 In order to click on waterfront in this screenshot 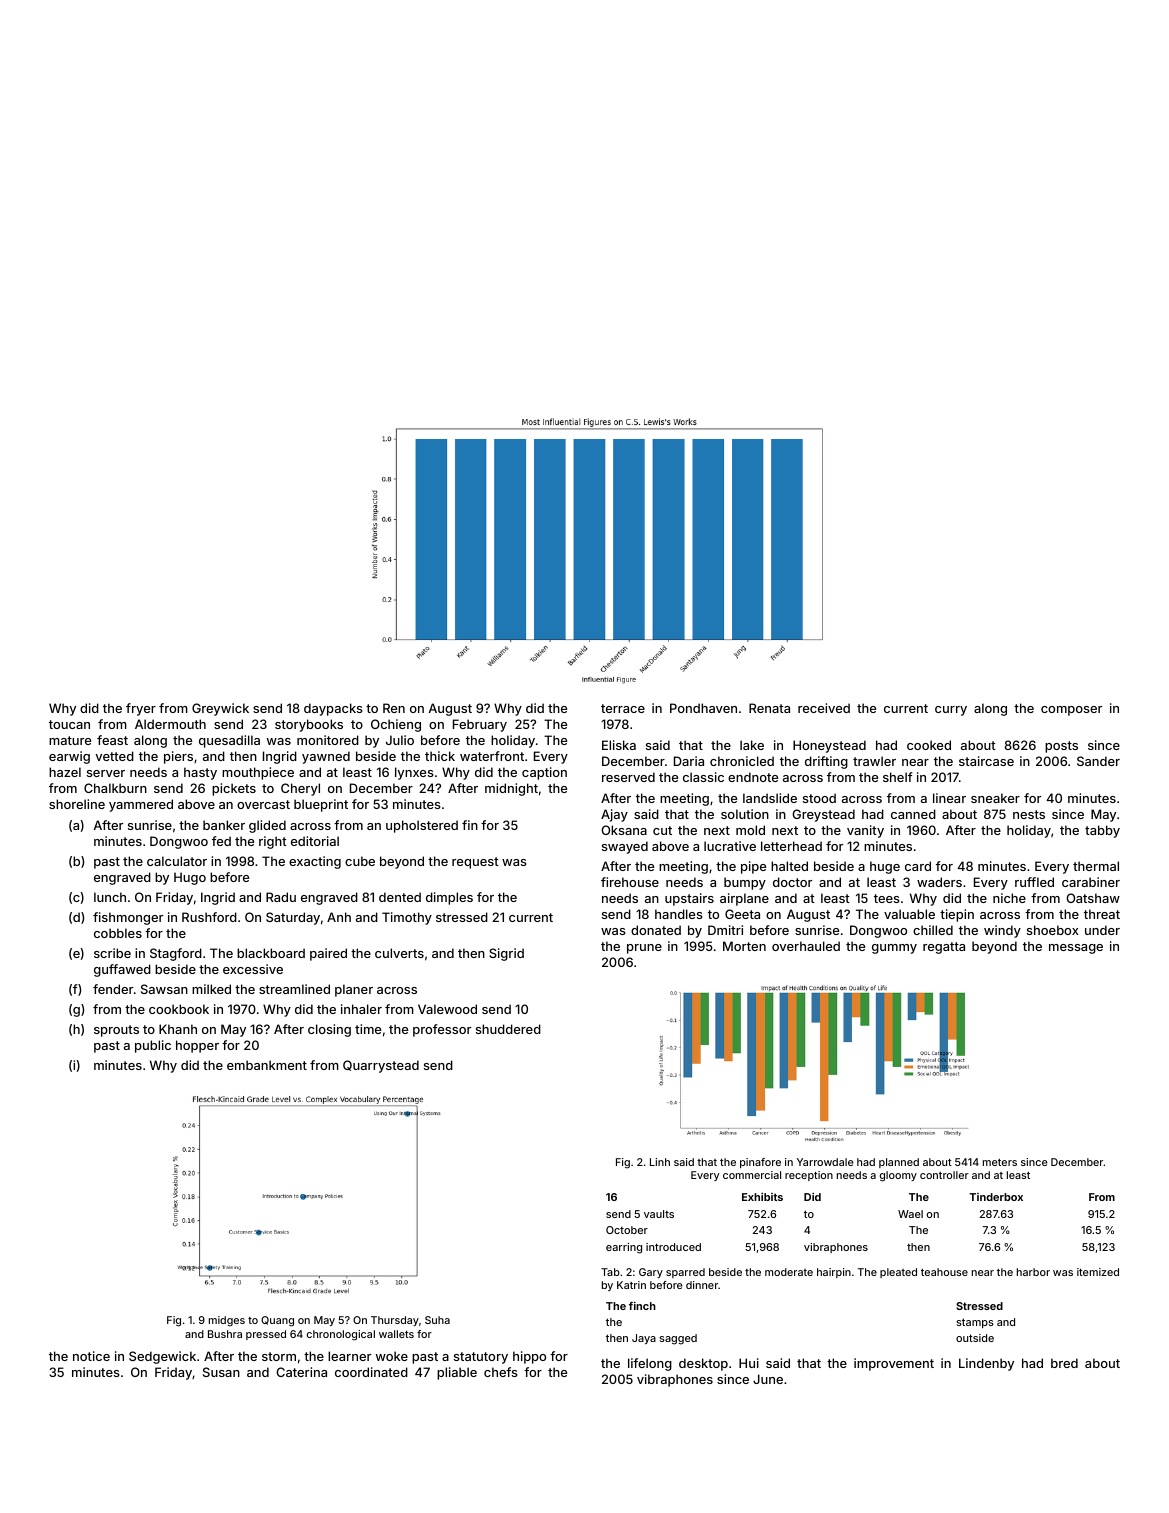, I will do `click(492, 756)`.
